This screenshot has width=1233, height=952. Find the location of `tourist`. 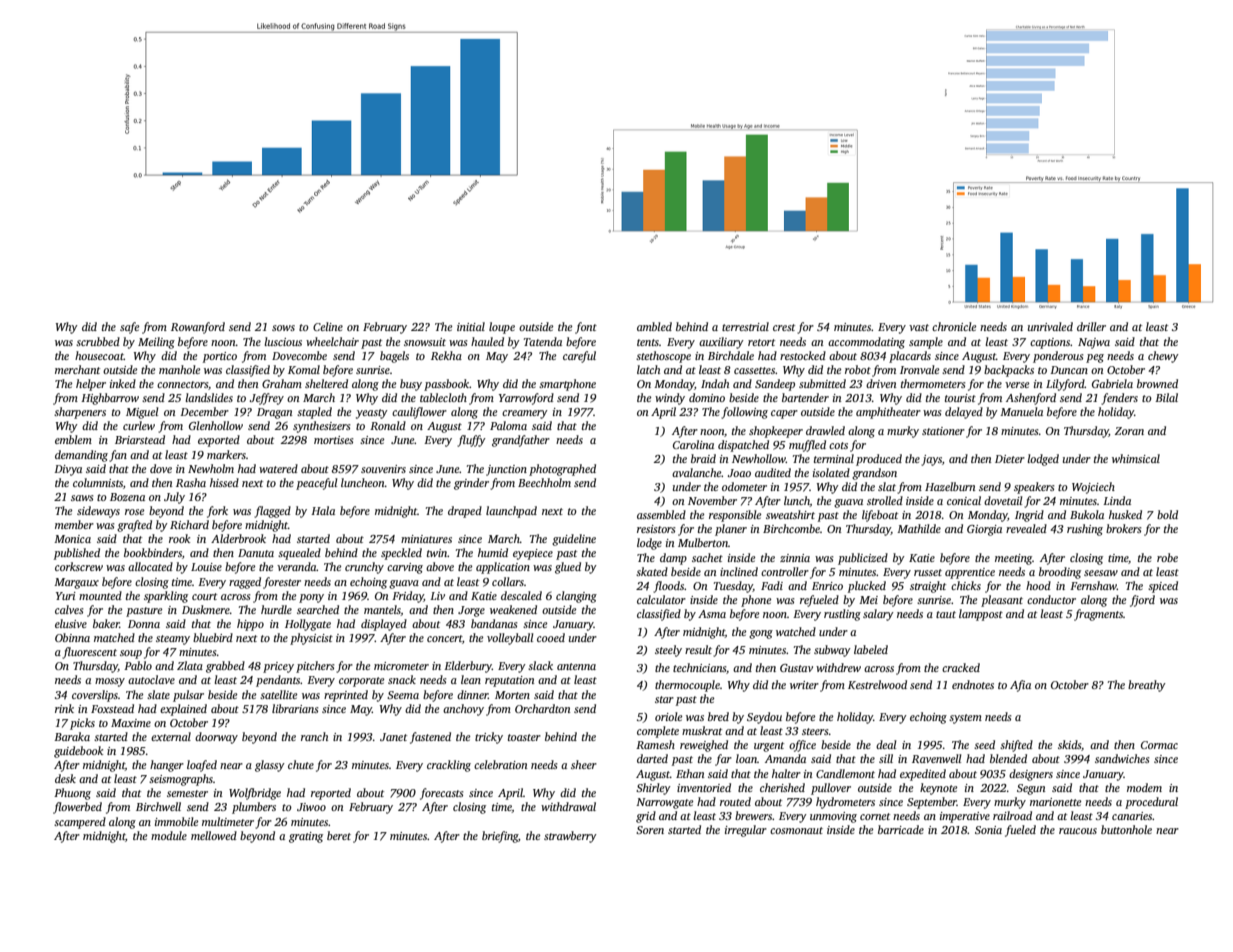

tourist is located at coordinates (960, 398).
